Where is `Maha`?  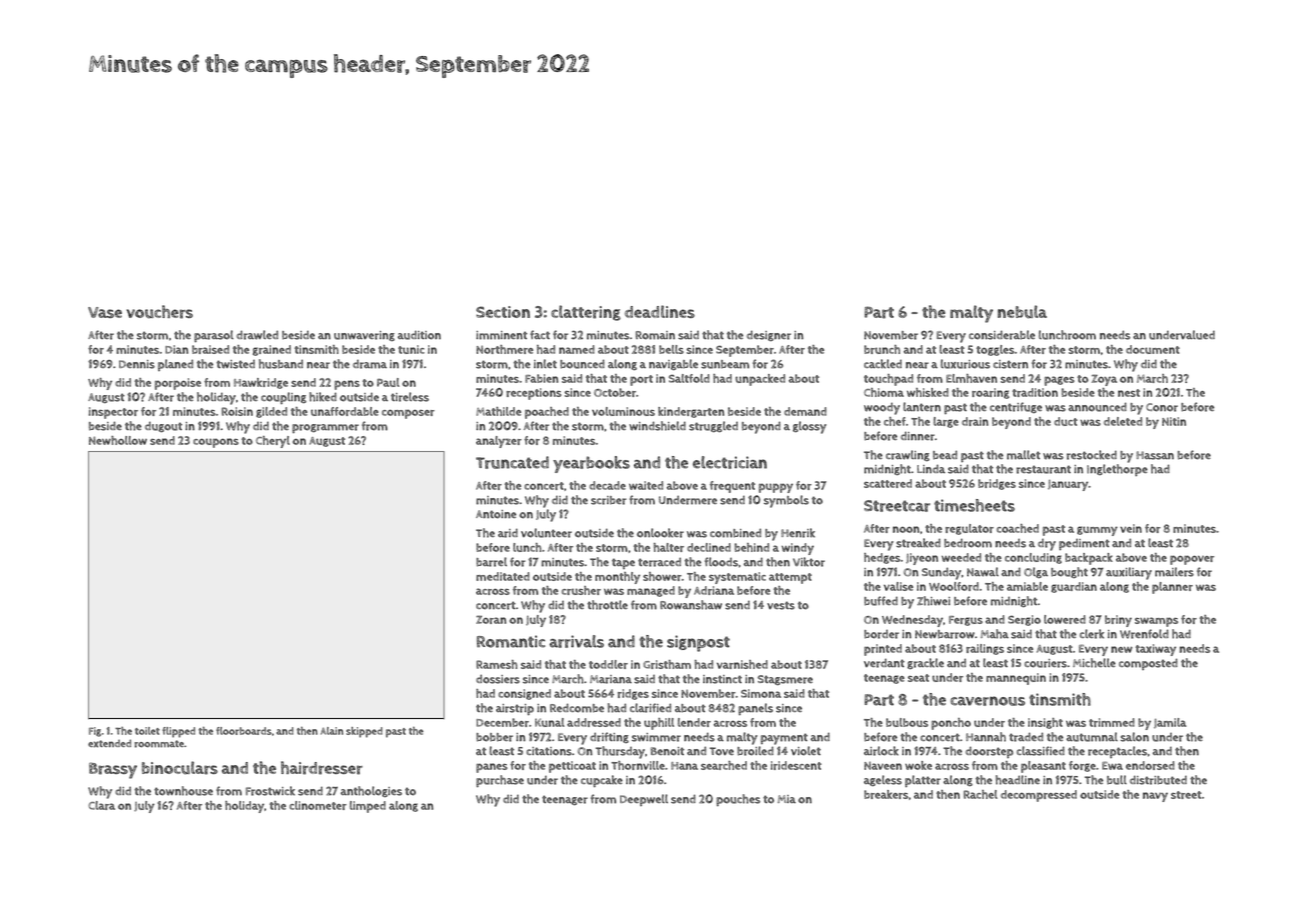
Maha is located at coordinates (995, 634).
